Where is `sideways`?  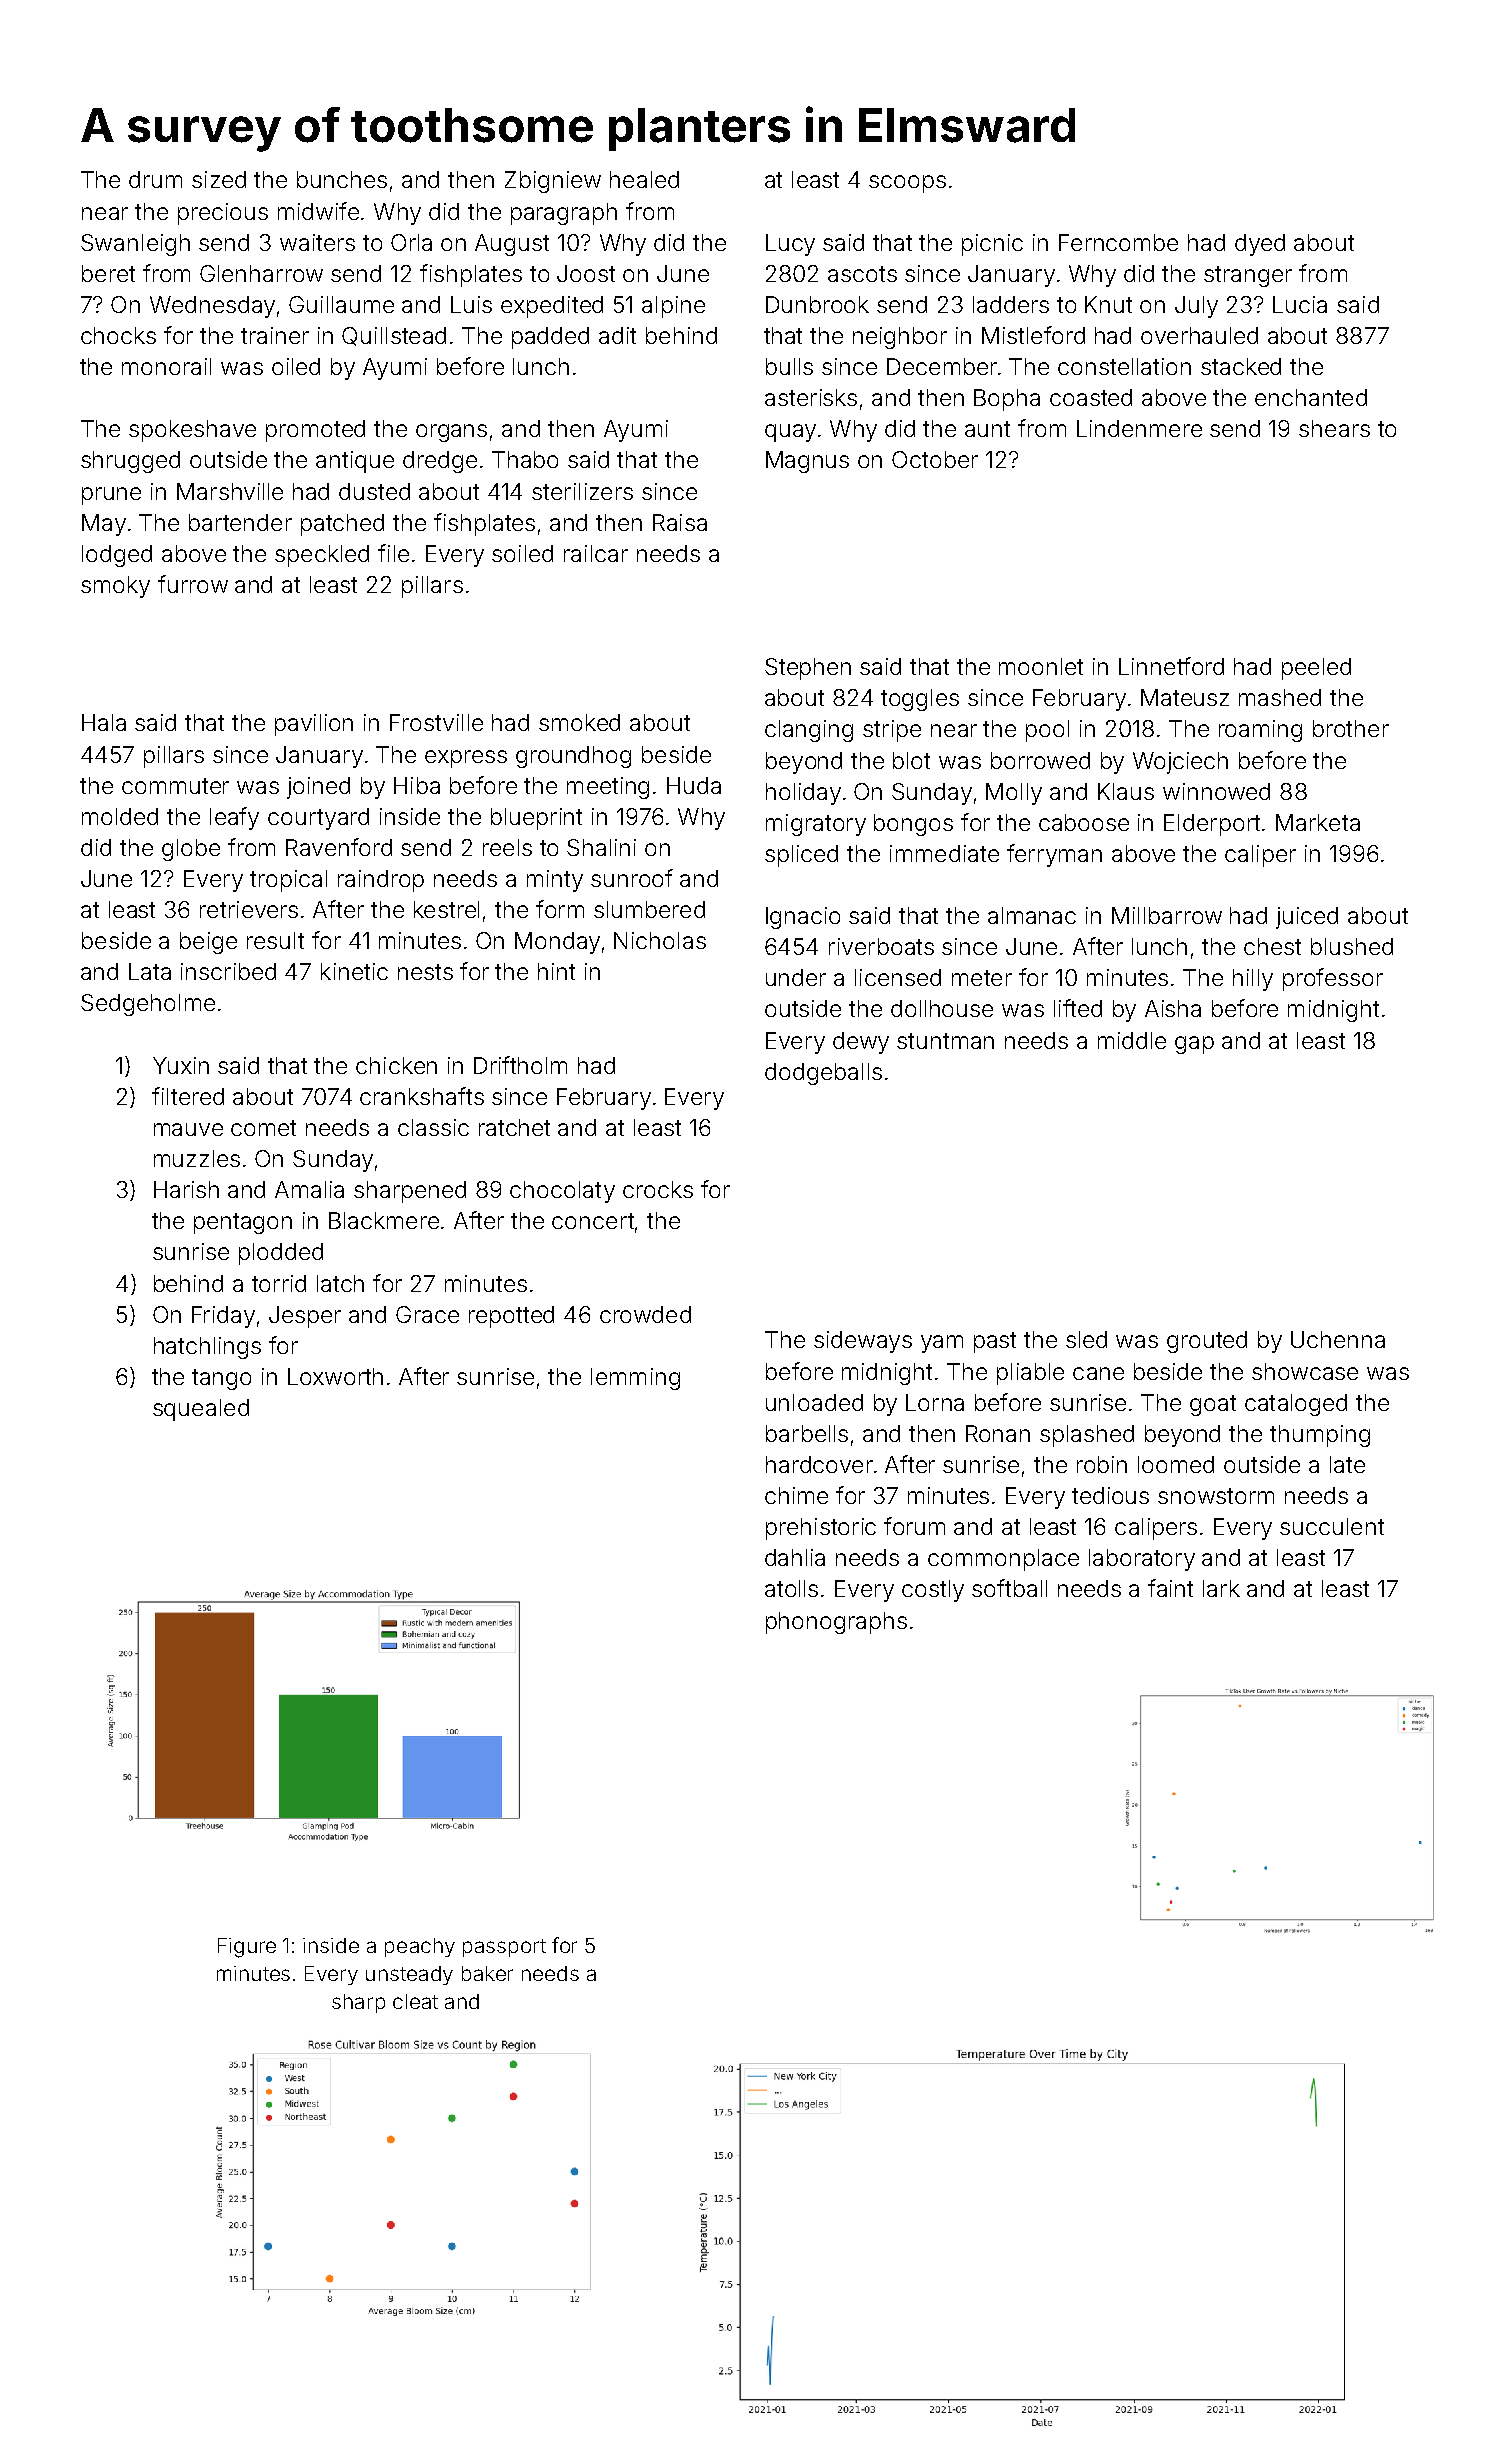 sideways is located at coordinates (863, 1342).
